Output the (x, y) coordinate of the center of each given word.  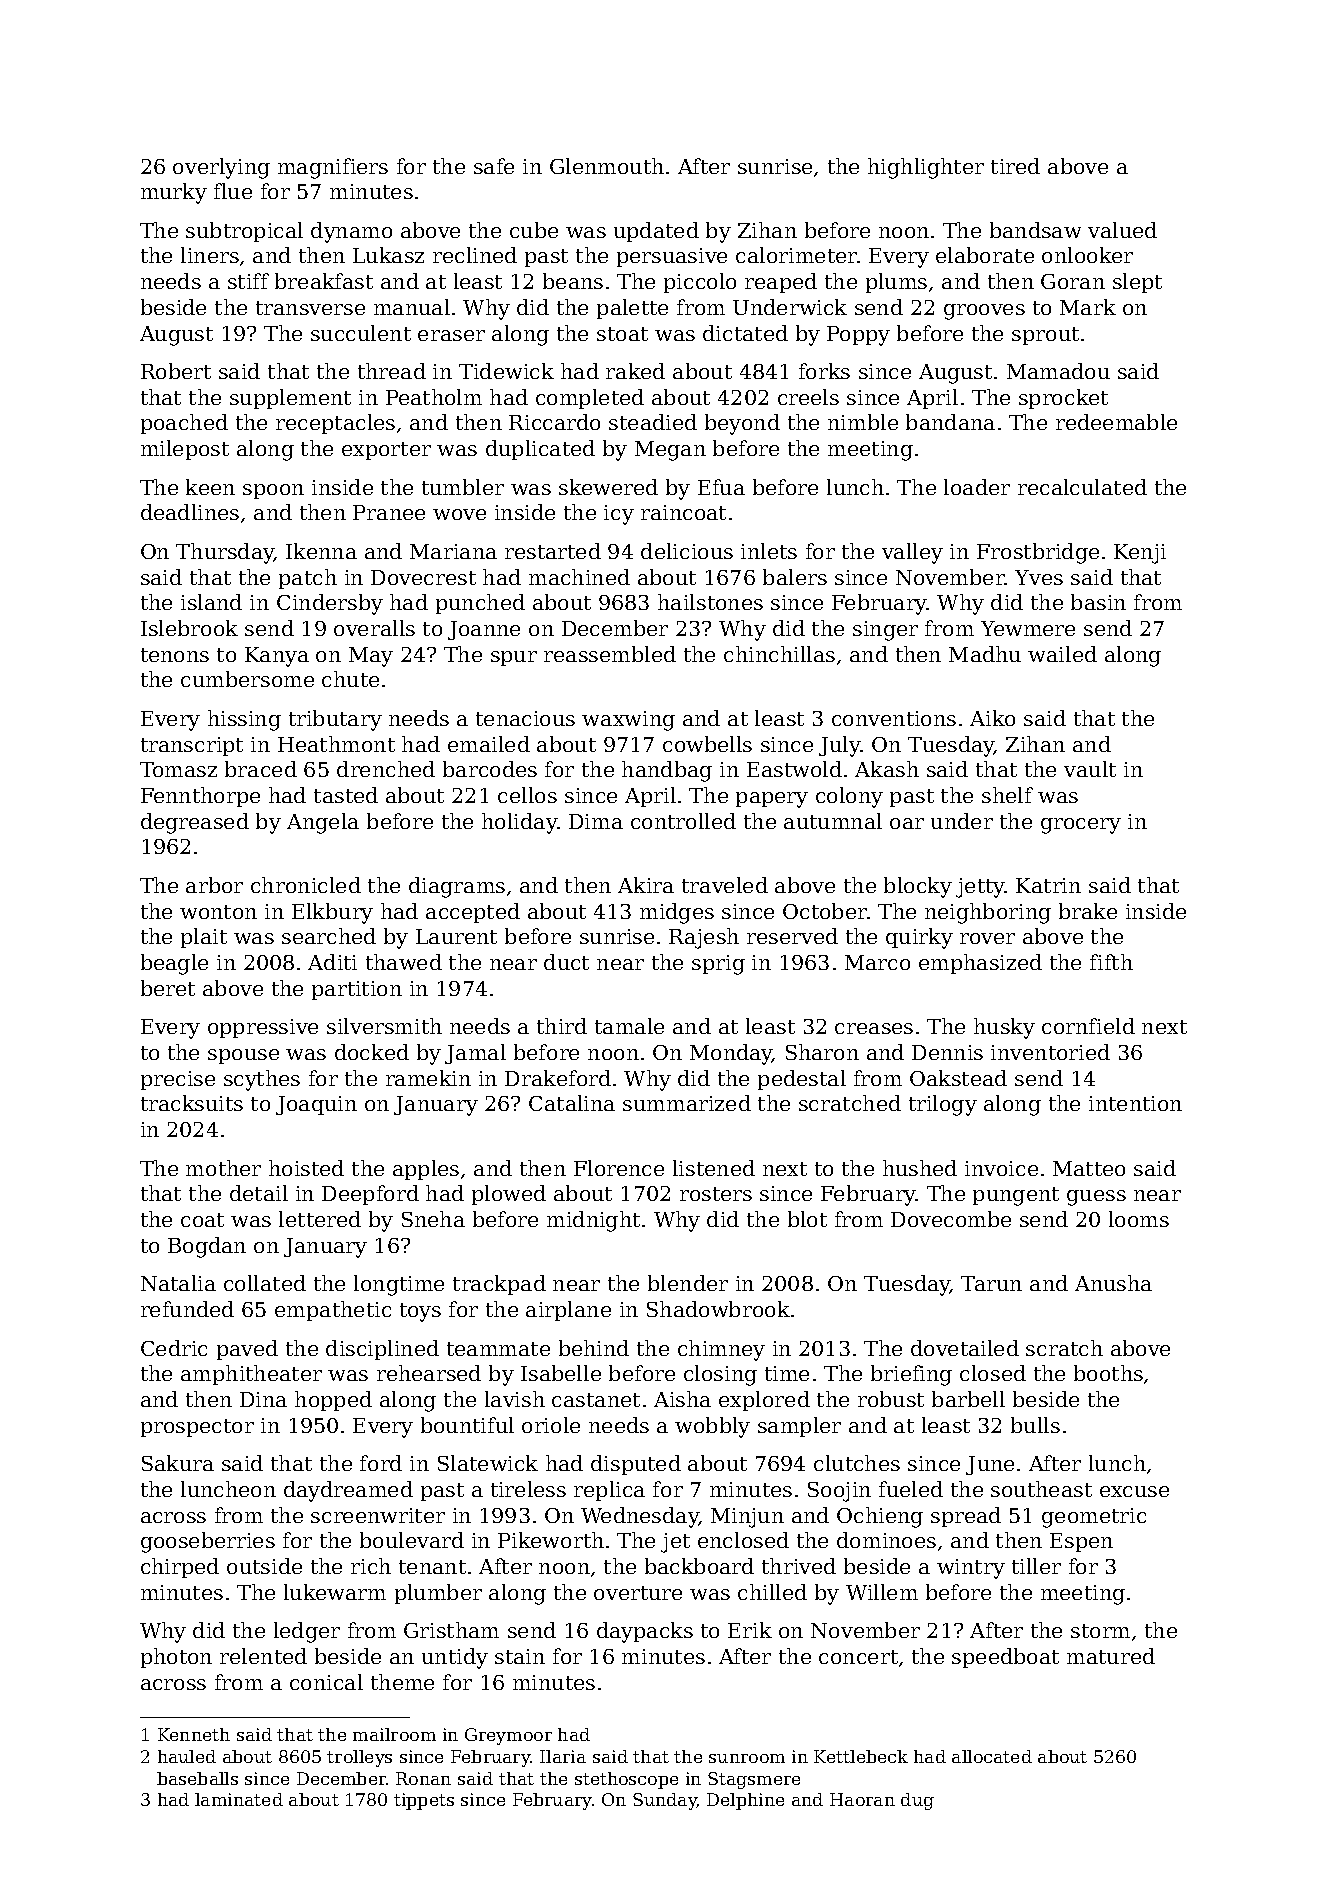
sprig (718, 965)
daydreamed (348, 1491)
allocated (992, 1756)
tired (1015, 166)
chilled (772, 1592)
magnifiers (333, 168)
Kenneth (194, 1734)
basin (1098, 602)
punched (480, 604)
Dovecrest (423, 577)
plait (204, 938)
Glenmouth (607, 166)
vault (1090, 769)
